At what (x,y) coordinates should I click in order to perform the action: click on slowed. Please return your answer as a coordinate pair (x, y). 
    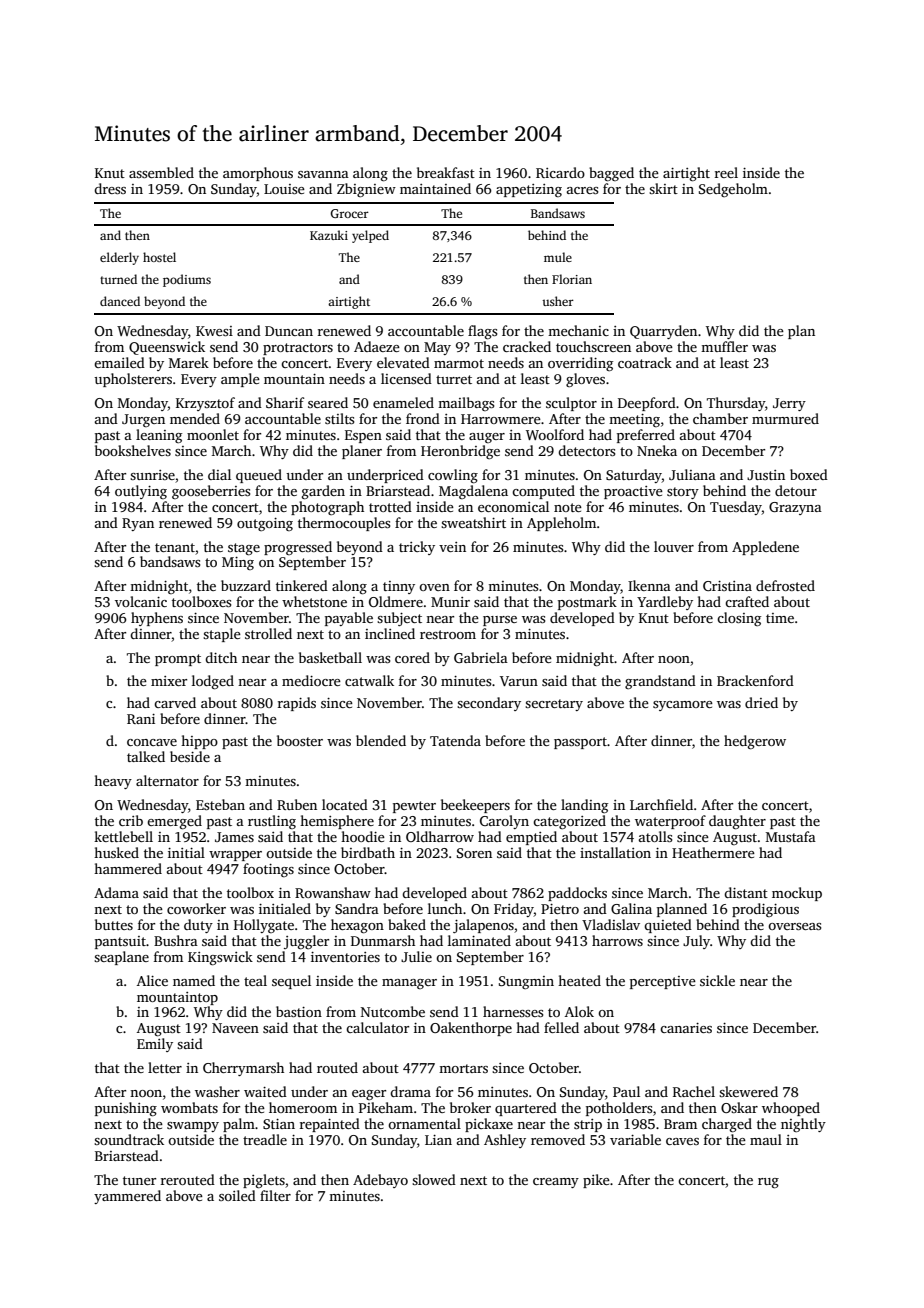
    Looking at the image, I should click on (434, 1179).
